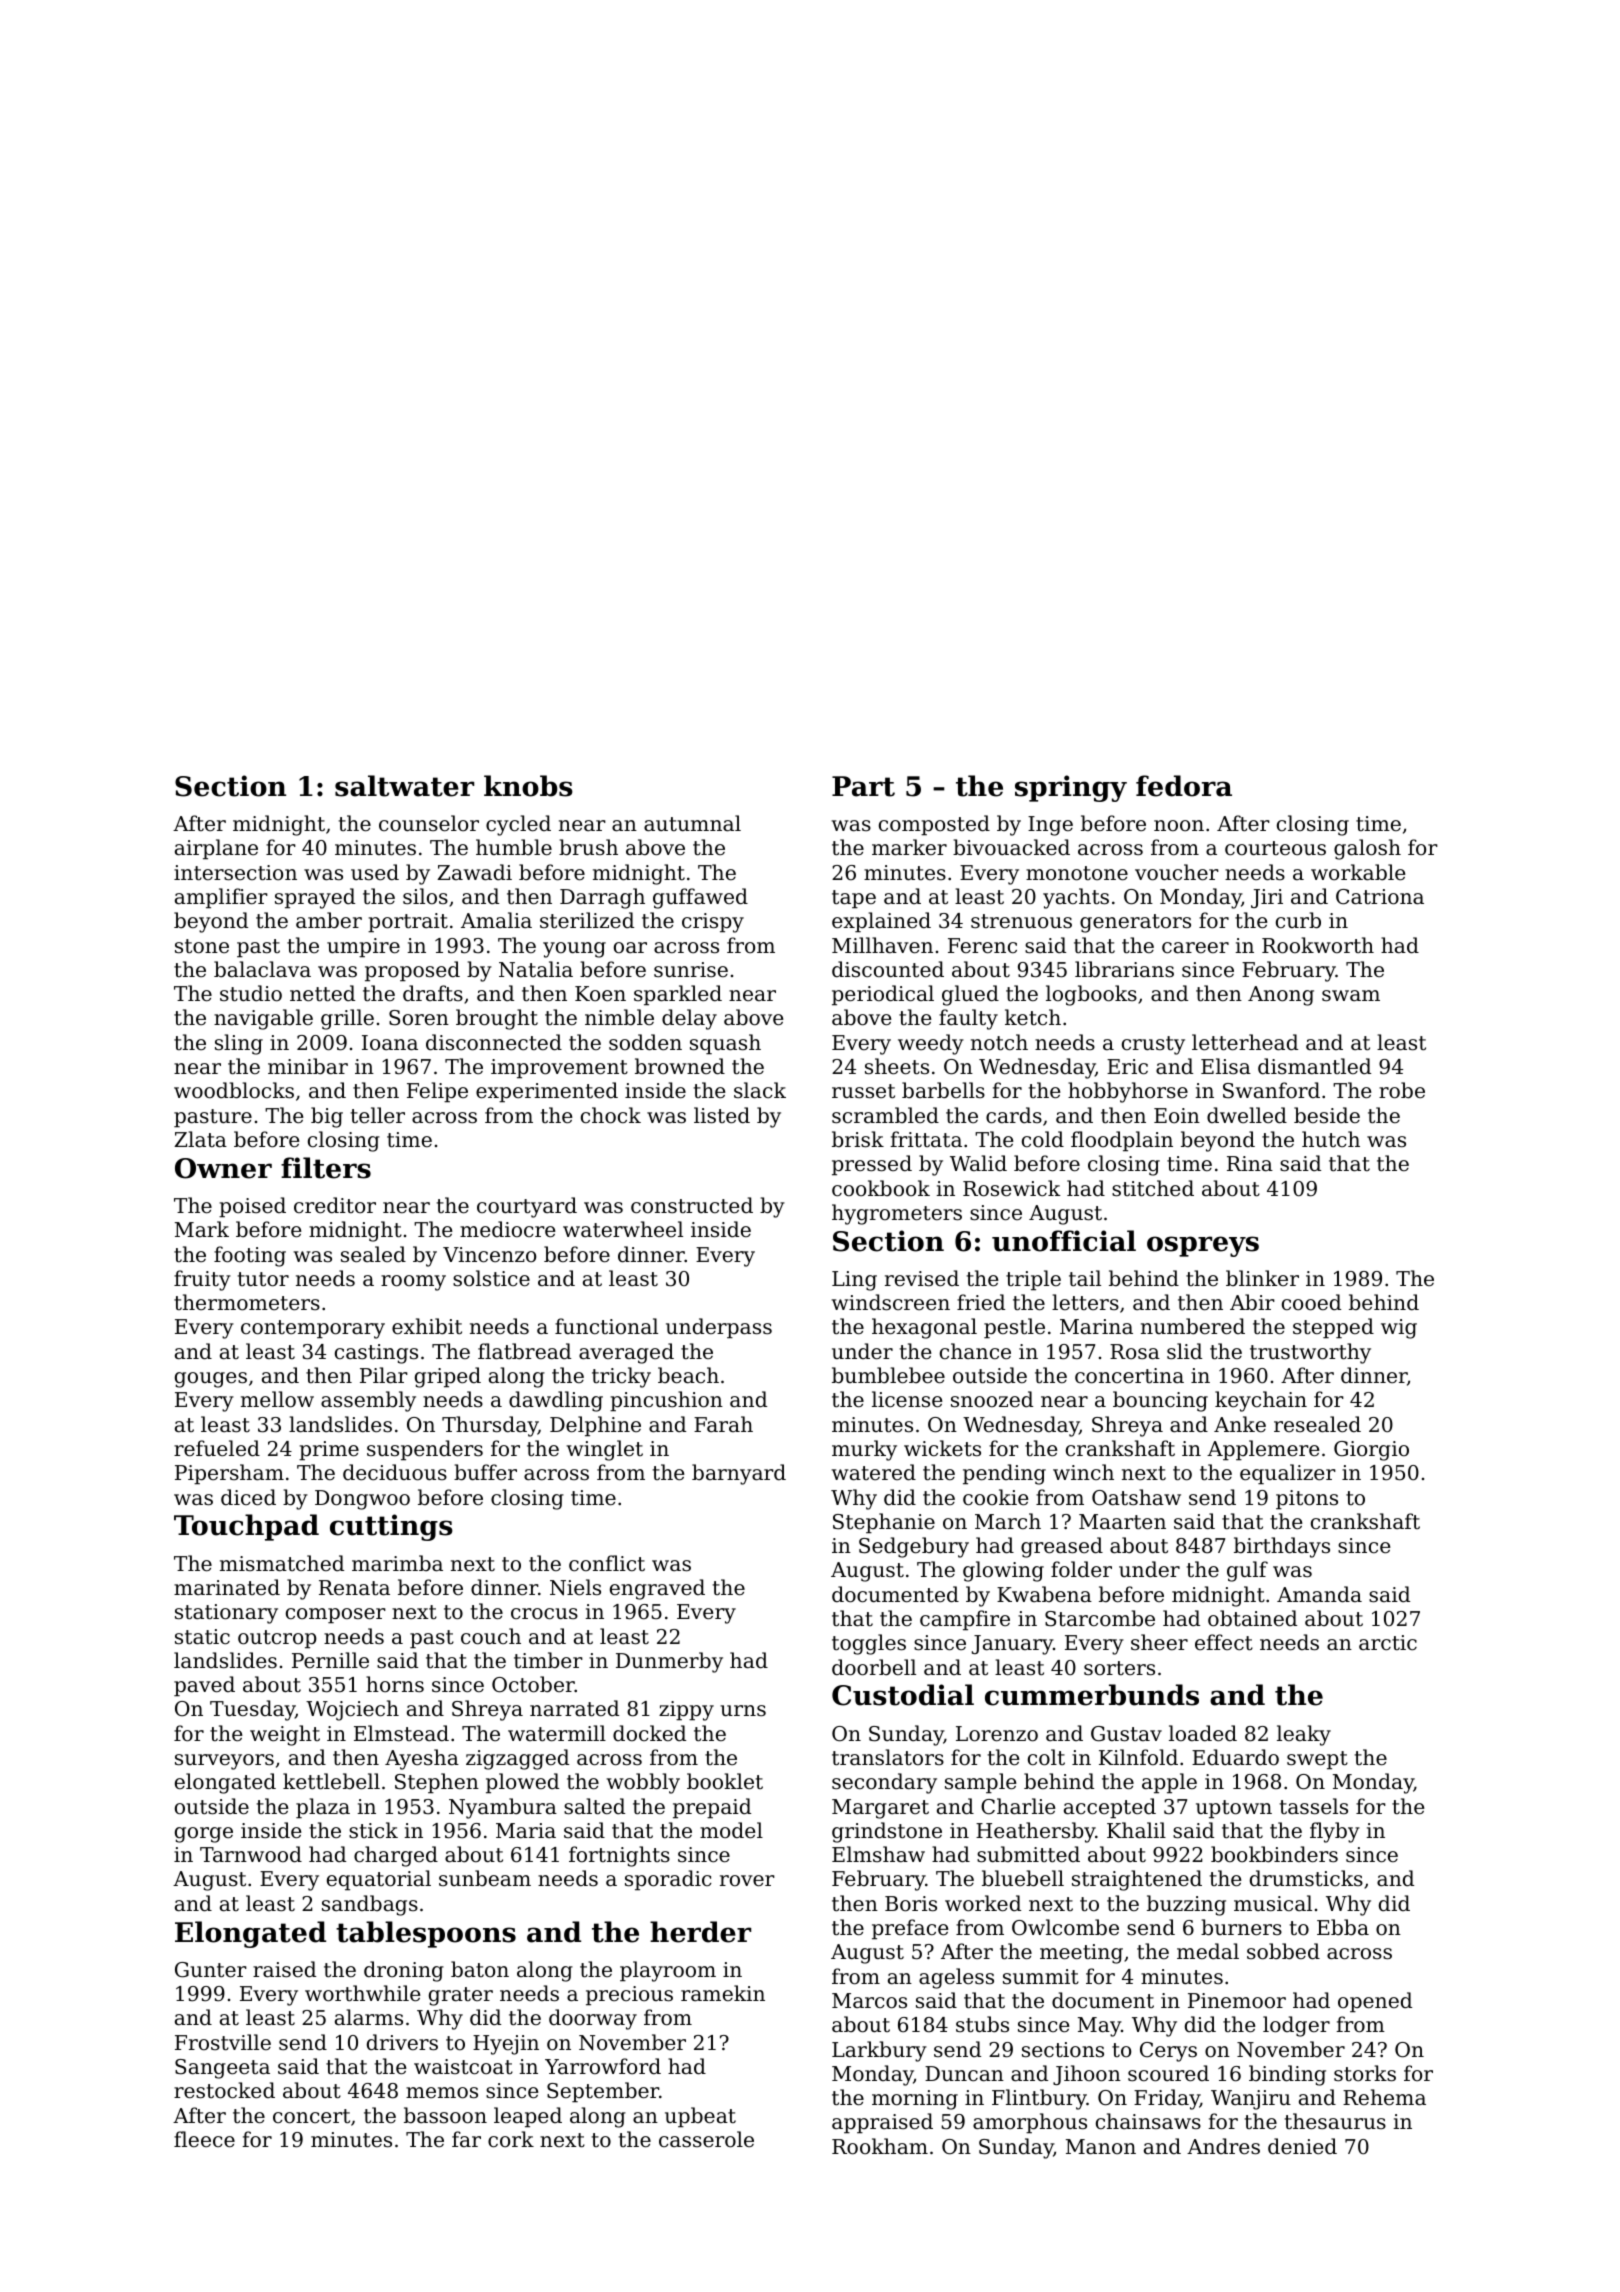  I want to click on preface, so click(910, 1929).
